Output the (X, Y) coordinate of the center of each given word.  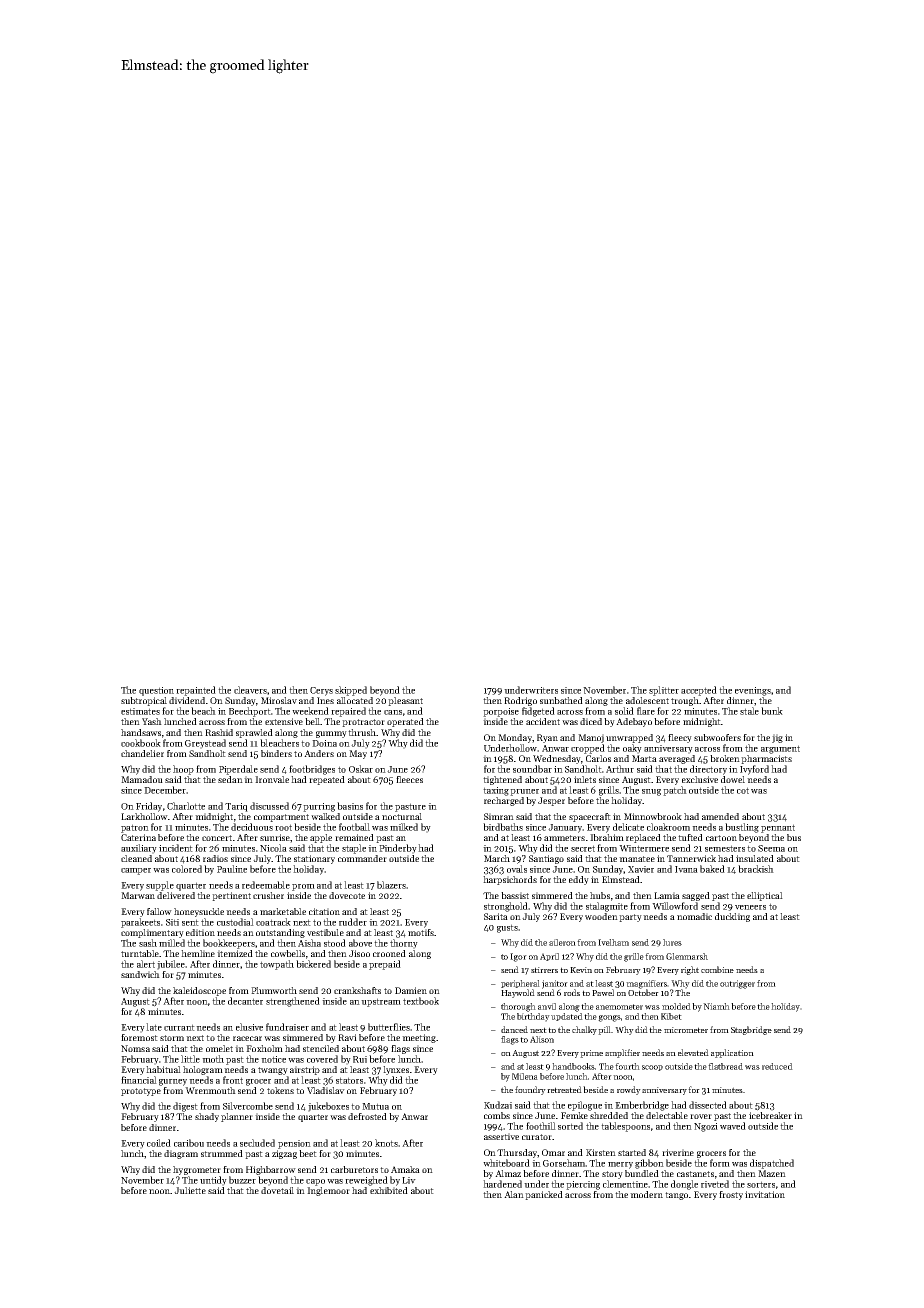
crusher (268, 895)
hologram (203, 1070)
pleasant (405, 701)
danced (514, 1029)
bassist (515, 895)
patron (135, 828)
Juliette (190, 1190)
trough (685, 701)
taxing (496, 791)
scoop (652, 1068)
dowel (733, 779)
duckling (732, 917)
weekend (310, 711)
